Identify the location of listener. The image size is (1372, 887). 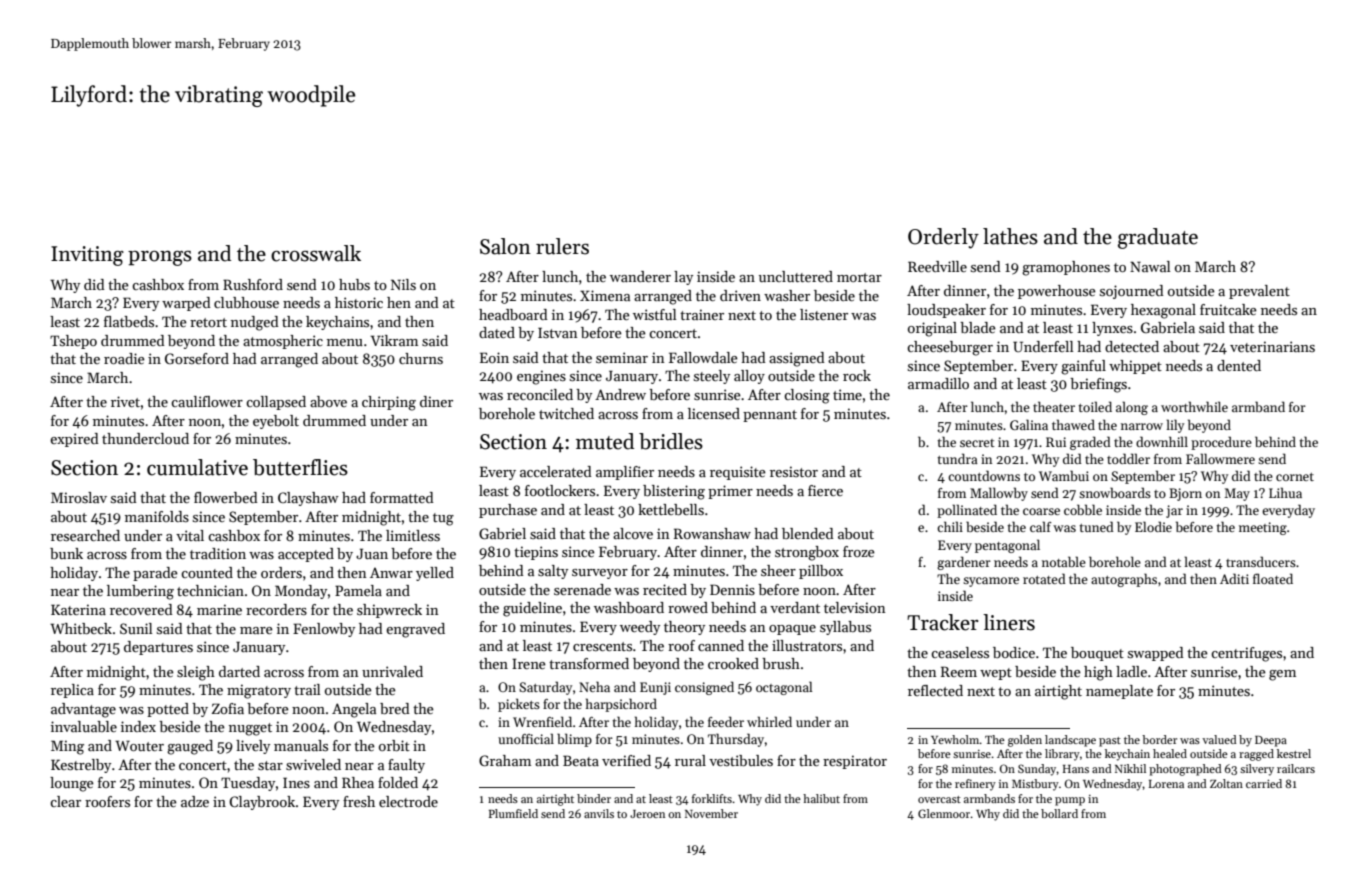
(824, 314).
